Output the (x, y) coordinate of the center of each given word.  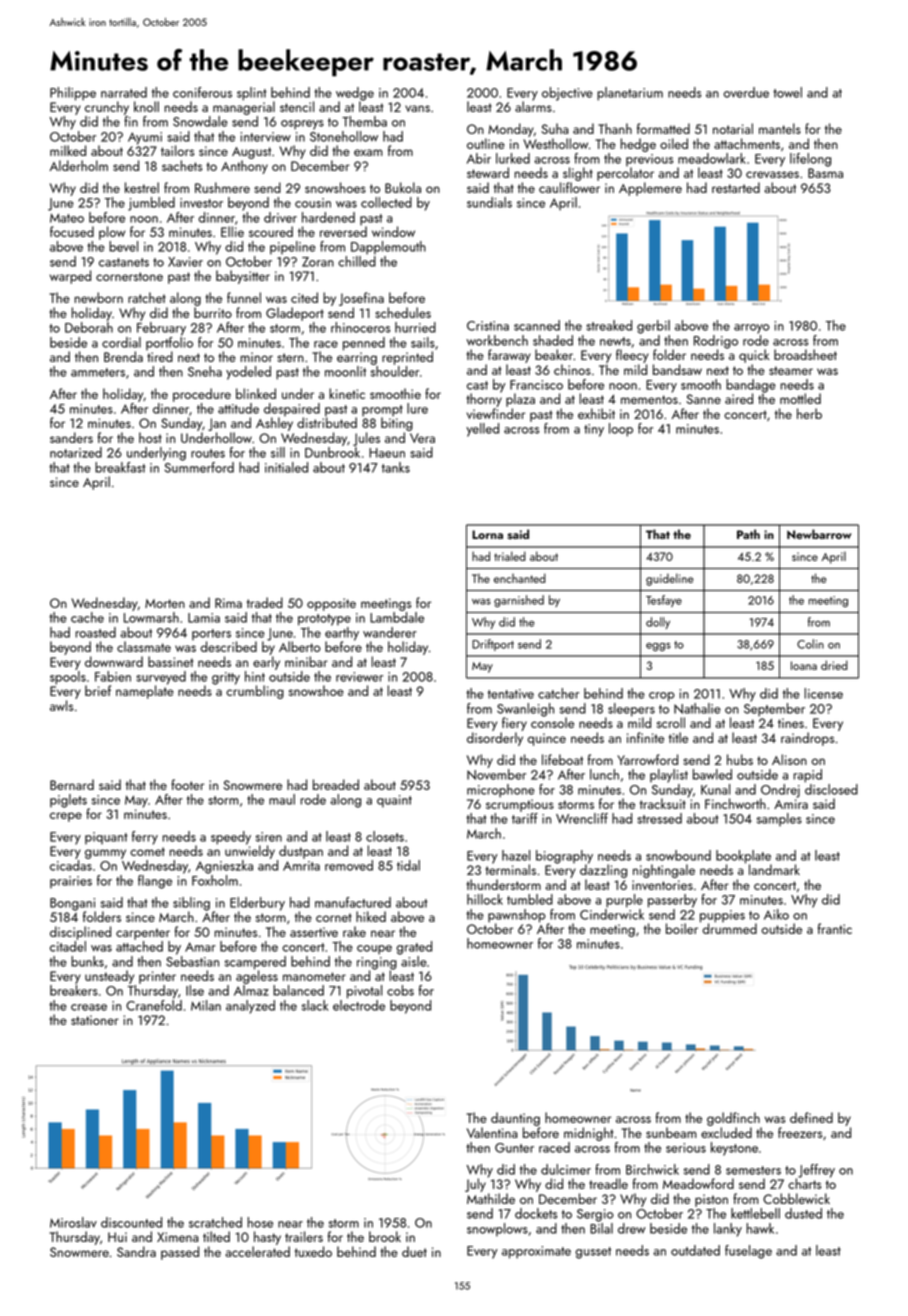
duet (414, 1251)
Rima (228, 603)
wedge (355, 94)
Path (748, 534)
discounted (131, 1222)
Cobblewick (796, 1198)
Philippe (73, 94)
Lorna (487, 534)
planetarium (630, 94)
